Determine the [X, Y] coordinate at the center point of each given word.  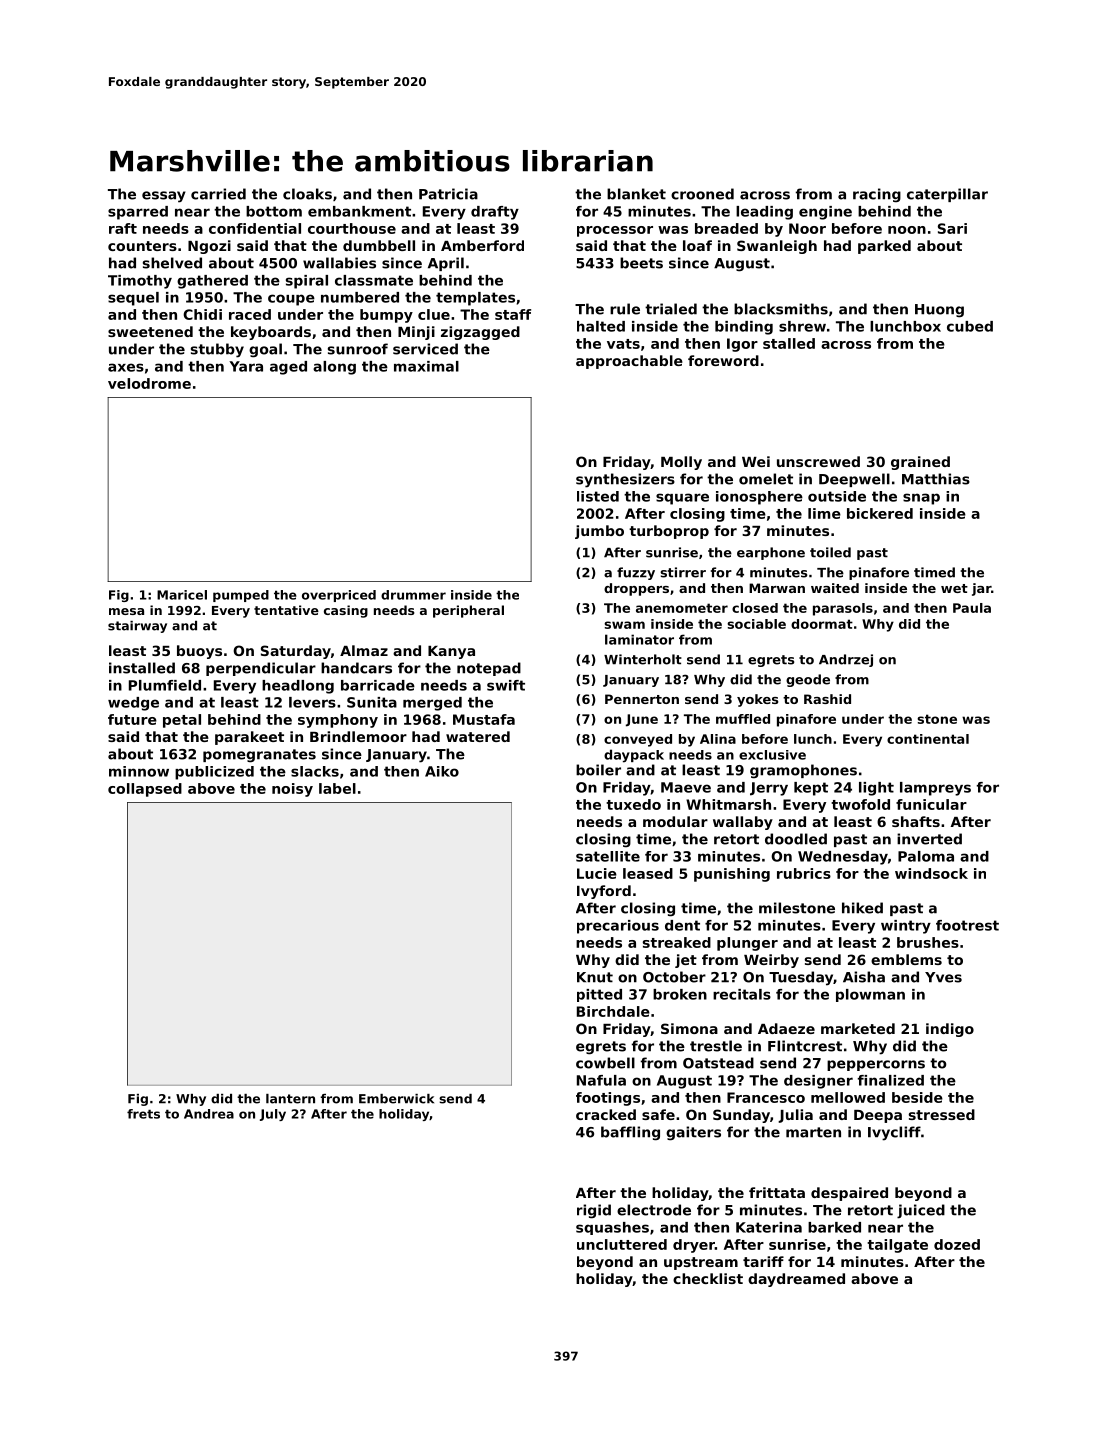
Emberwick [396, 1099]
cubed [970, 326]
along [334, 368]
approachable [629, 362]
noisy [292, 790]
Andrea [209, 1114]
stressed [942, 1114]
